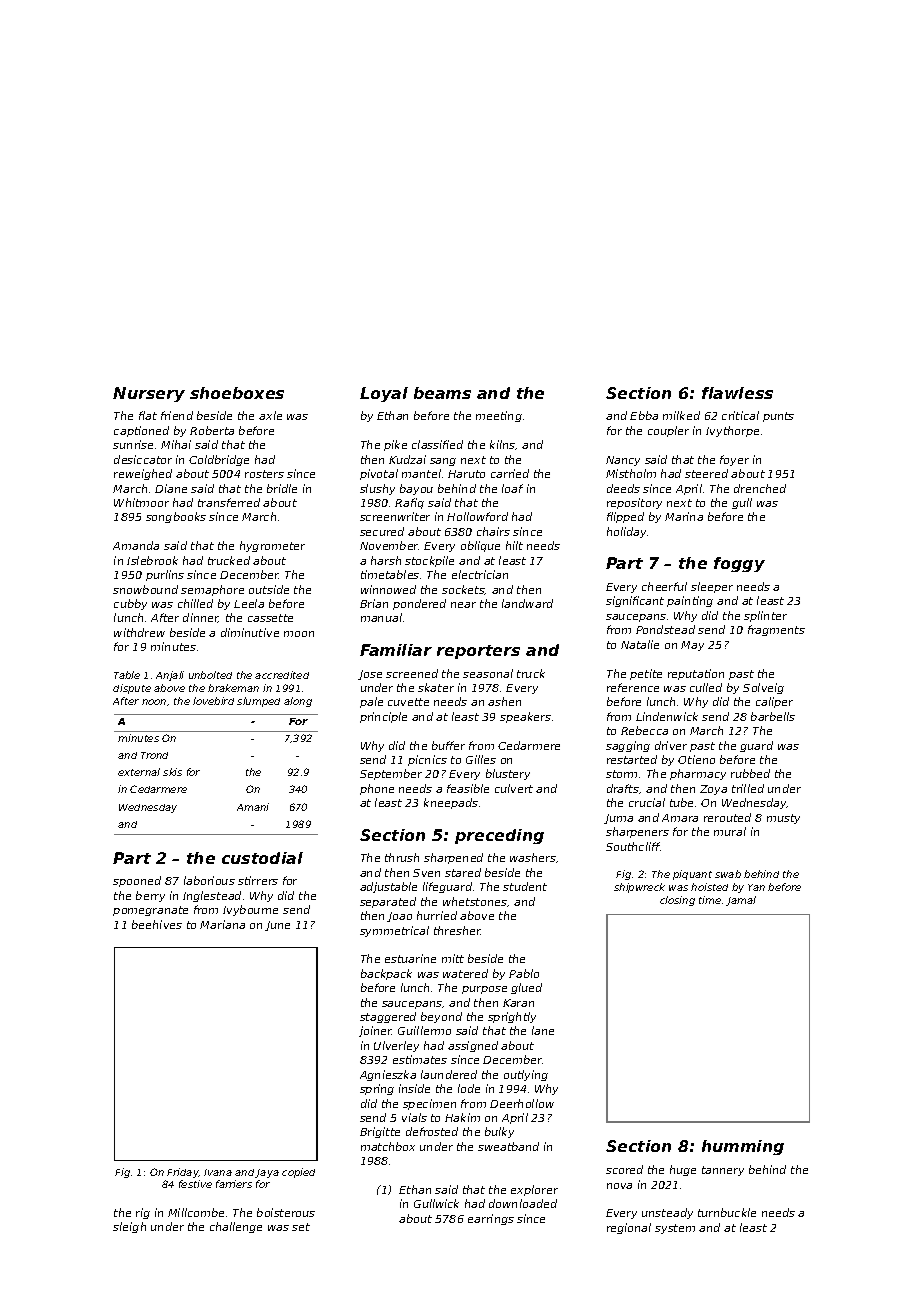 The height and width of the screenshot is (1308, 924). I want to click on ashen, so click(504, 701).
